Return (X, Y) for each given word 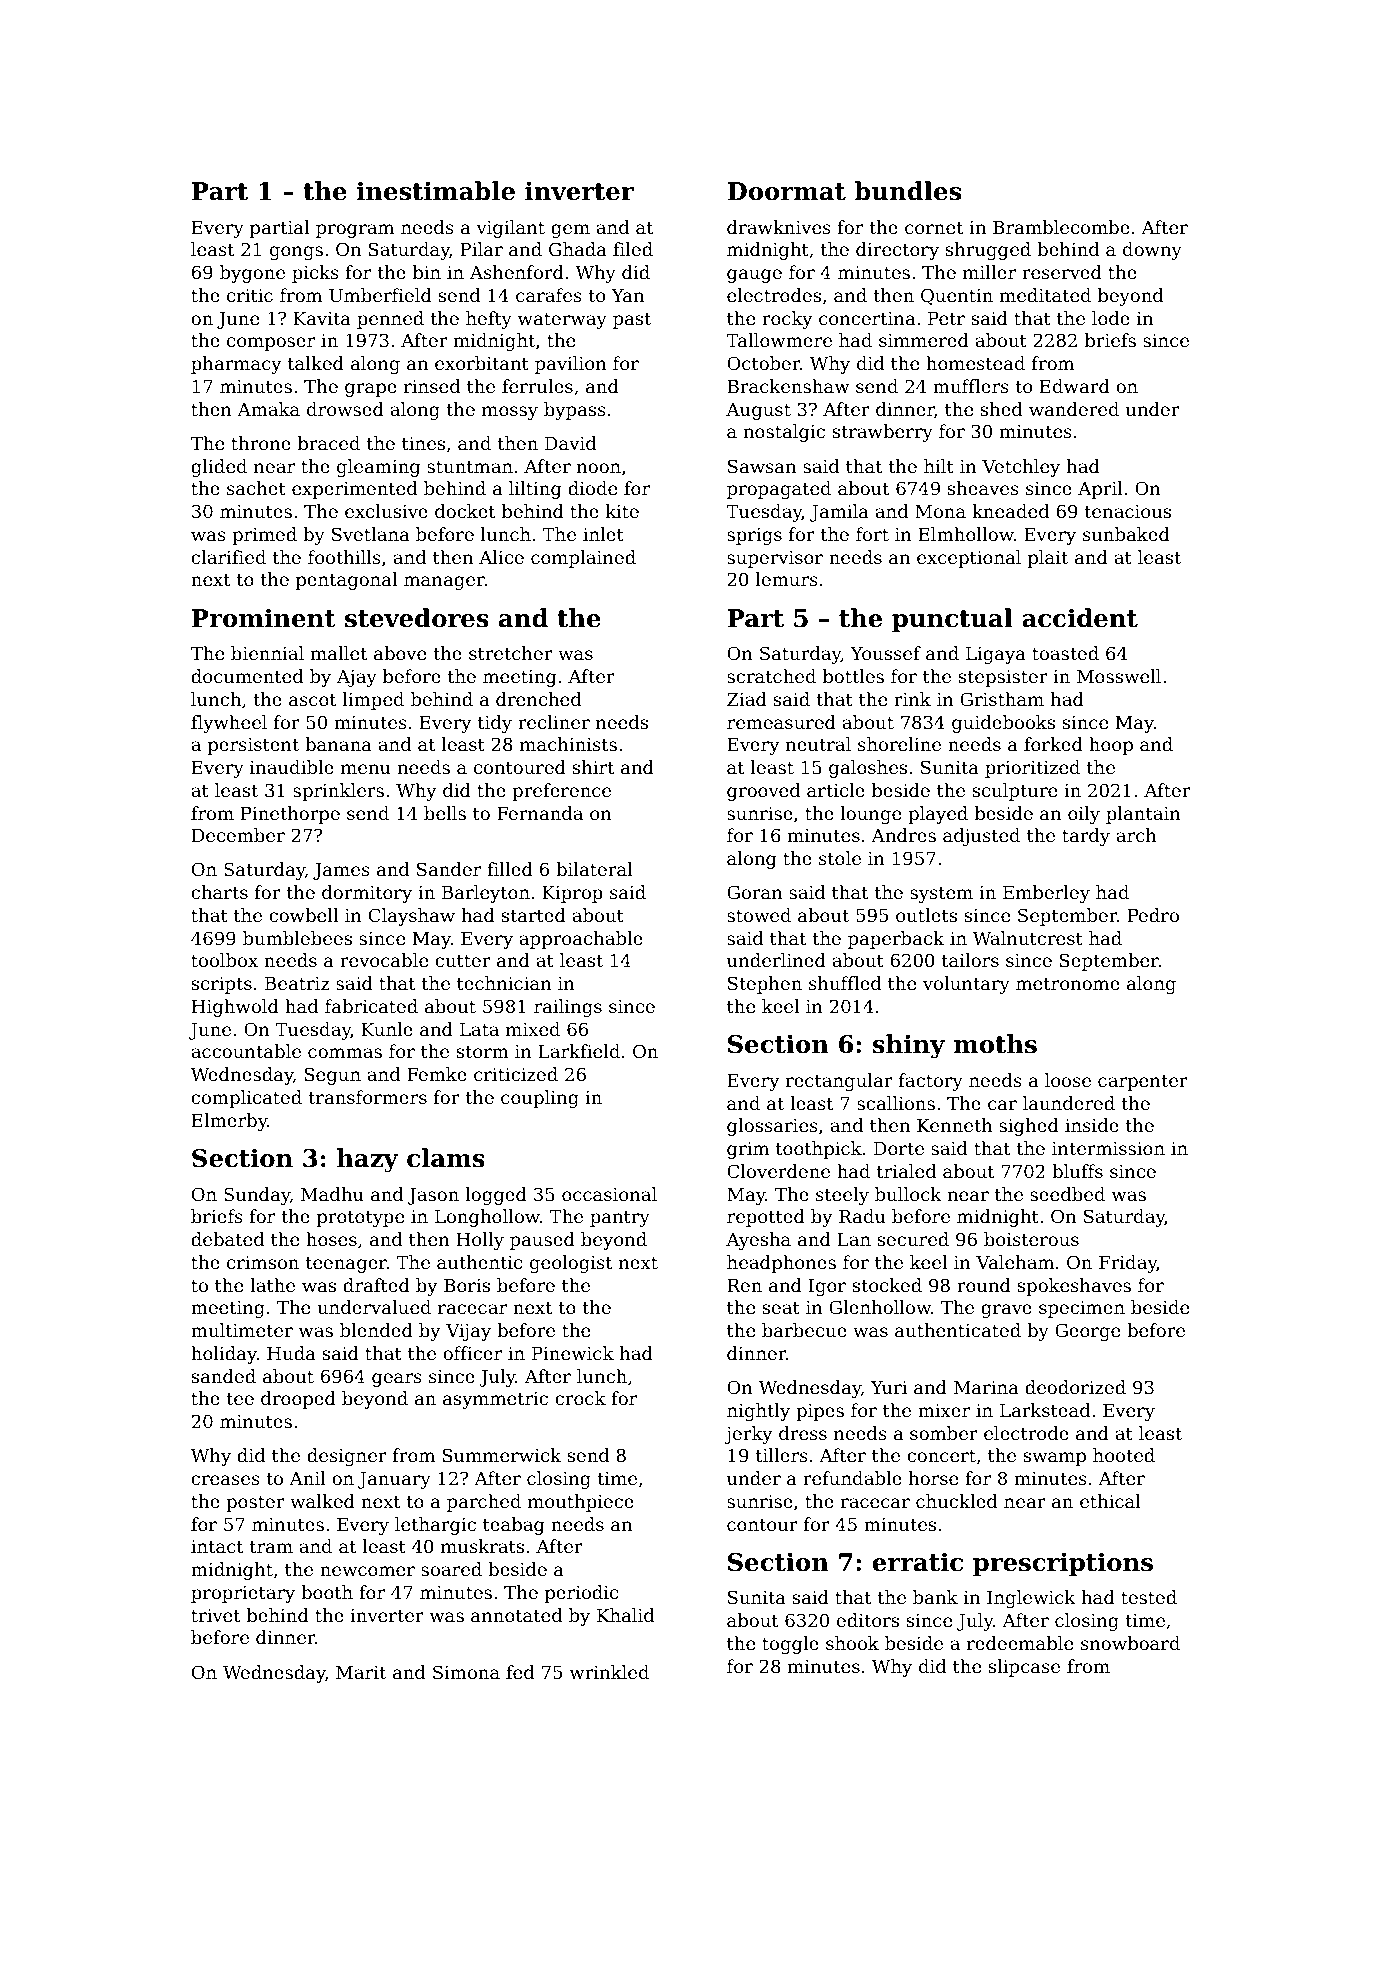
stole (840, 858)
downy (1152, 251)
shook (852, 1643)
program (355, 231)
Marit (361, 1672)
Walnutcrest (1028, 938)
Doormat (786, 191)
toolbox (224, 960)
